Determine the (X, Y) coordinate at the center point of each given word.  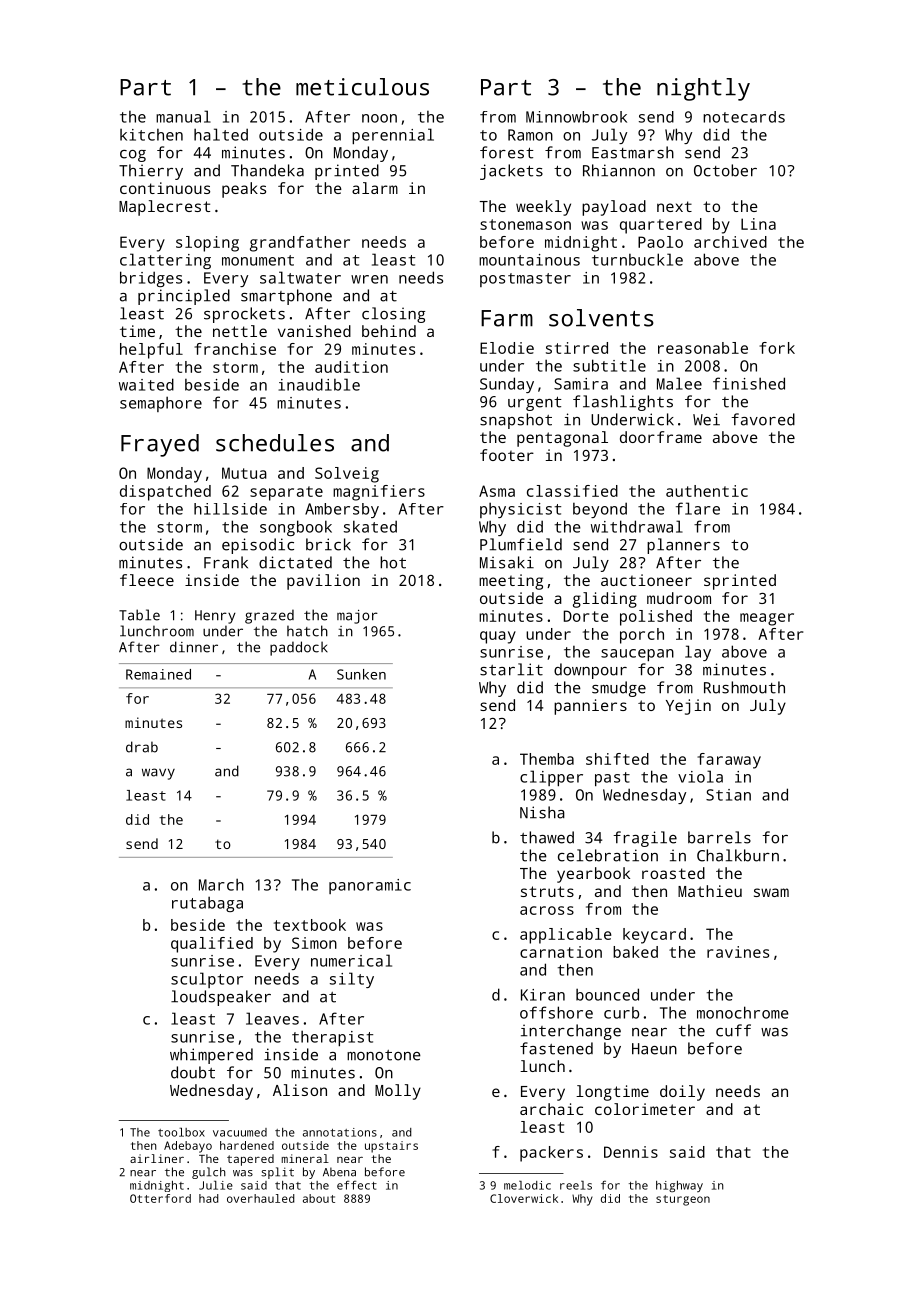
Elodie (507, 348)
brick (328, 544)
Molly (398, 1092)
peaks (244, 190)
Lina (758, 224)
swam (771, 892)
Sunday (507, 385)
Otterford (160, 1198)
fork (777, 348)
